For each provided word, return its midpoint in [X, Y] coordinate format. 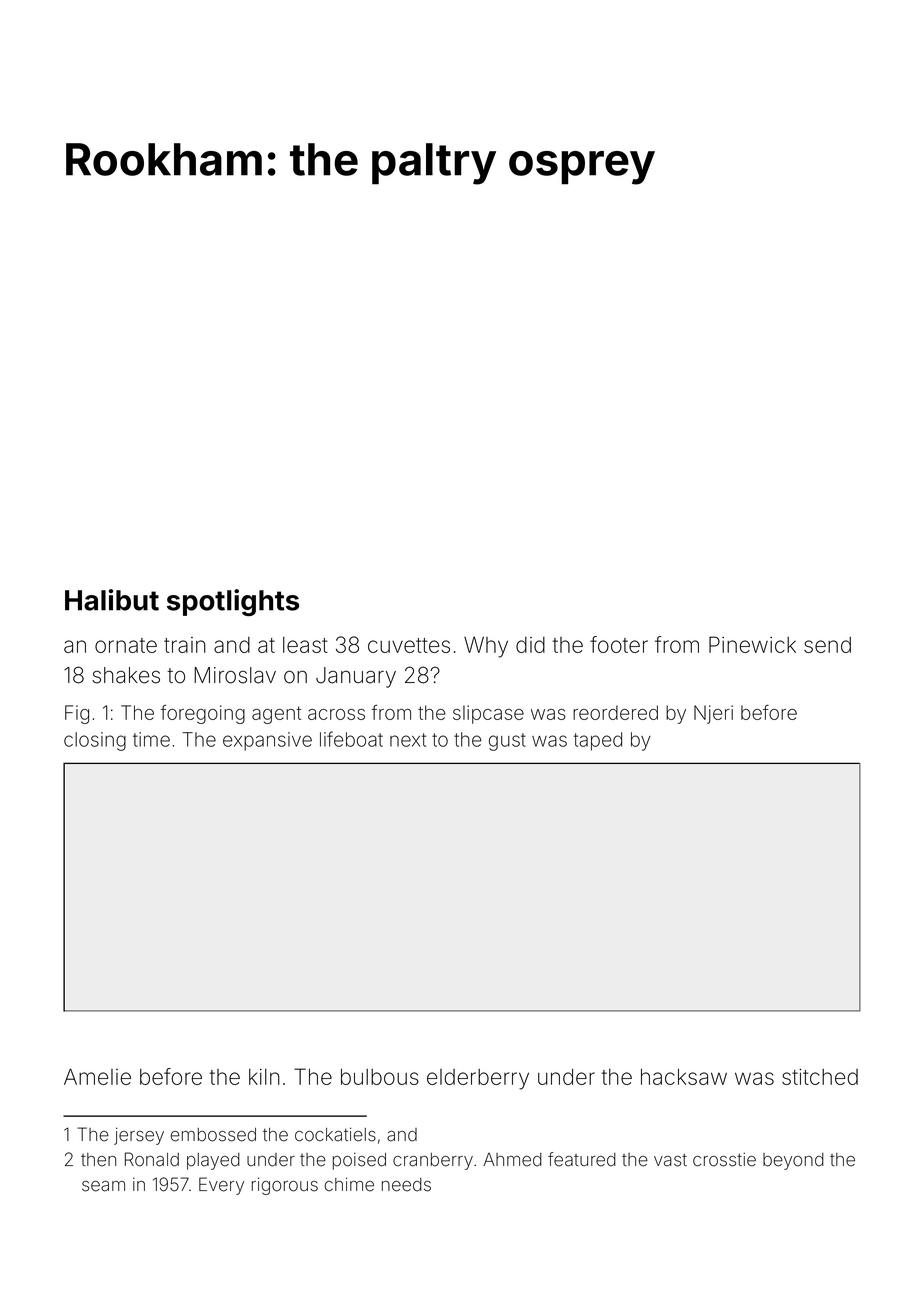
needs [406, 1185]
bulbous [380, 1077]
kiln [264, 1077]
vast [670, 1160]
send [827, 645]
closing [95, 741]
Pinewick [752, 644]
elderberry [478, 1079]
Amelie [97, 1076]
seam [103, 1186]
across [336, 714]
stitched [820, 1077]
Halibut [112, 600]
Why [486, 647]
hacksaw [684, 1077]
